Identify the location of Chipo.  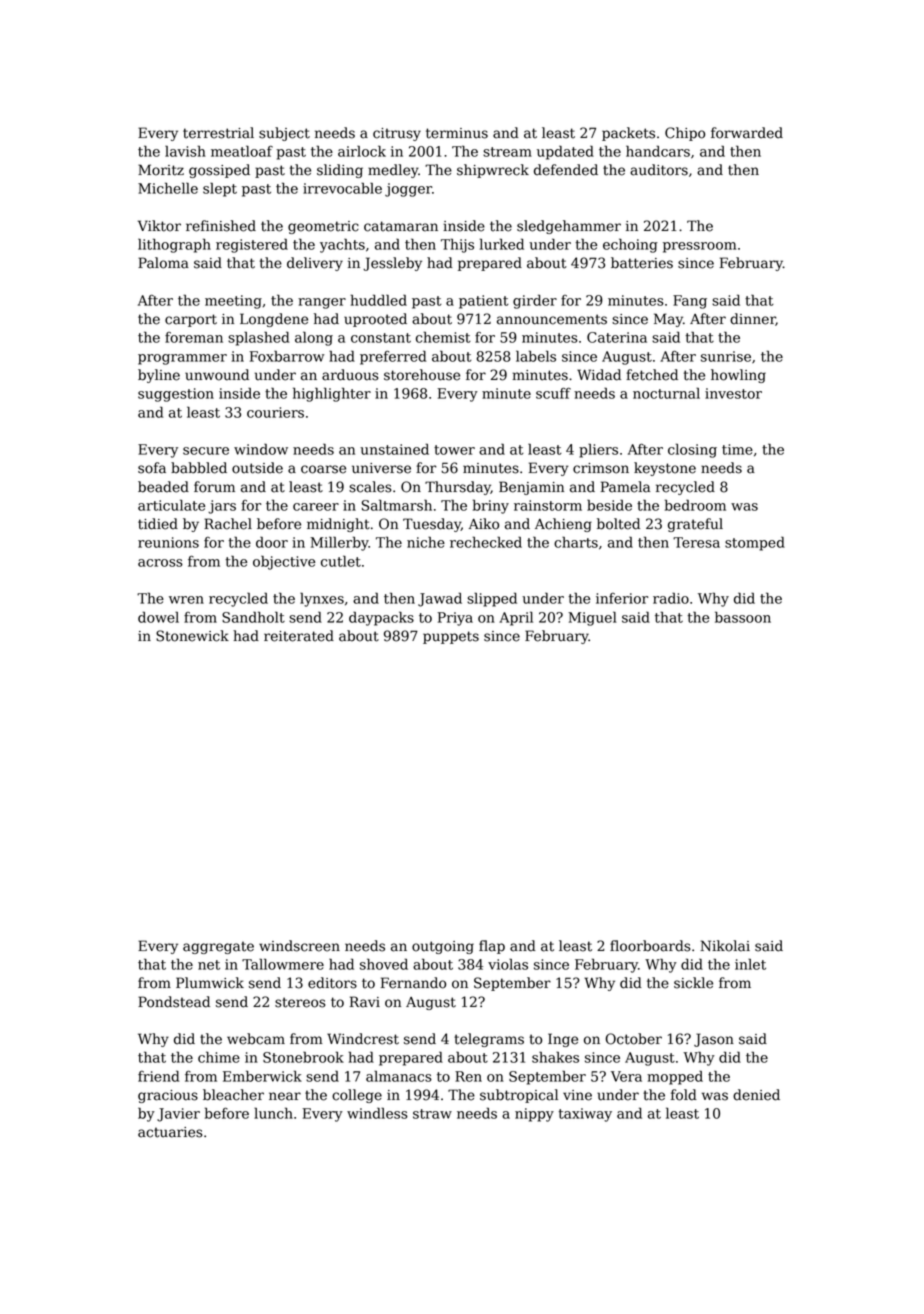
(685, 134).
